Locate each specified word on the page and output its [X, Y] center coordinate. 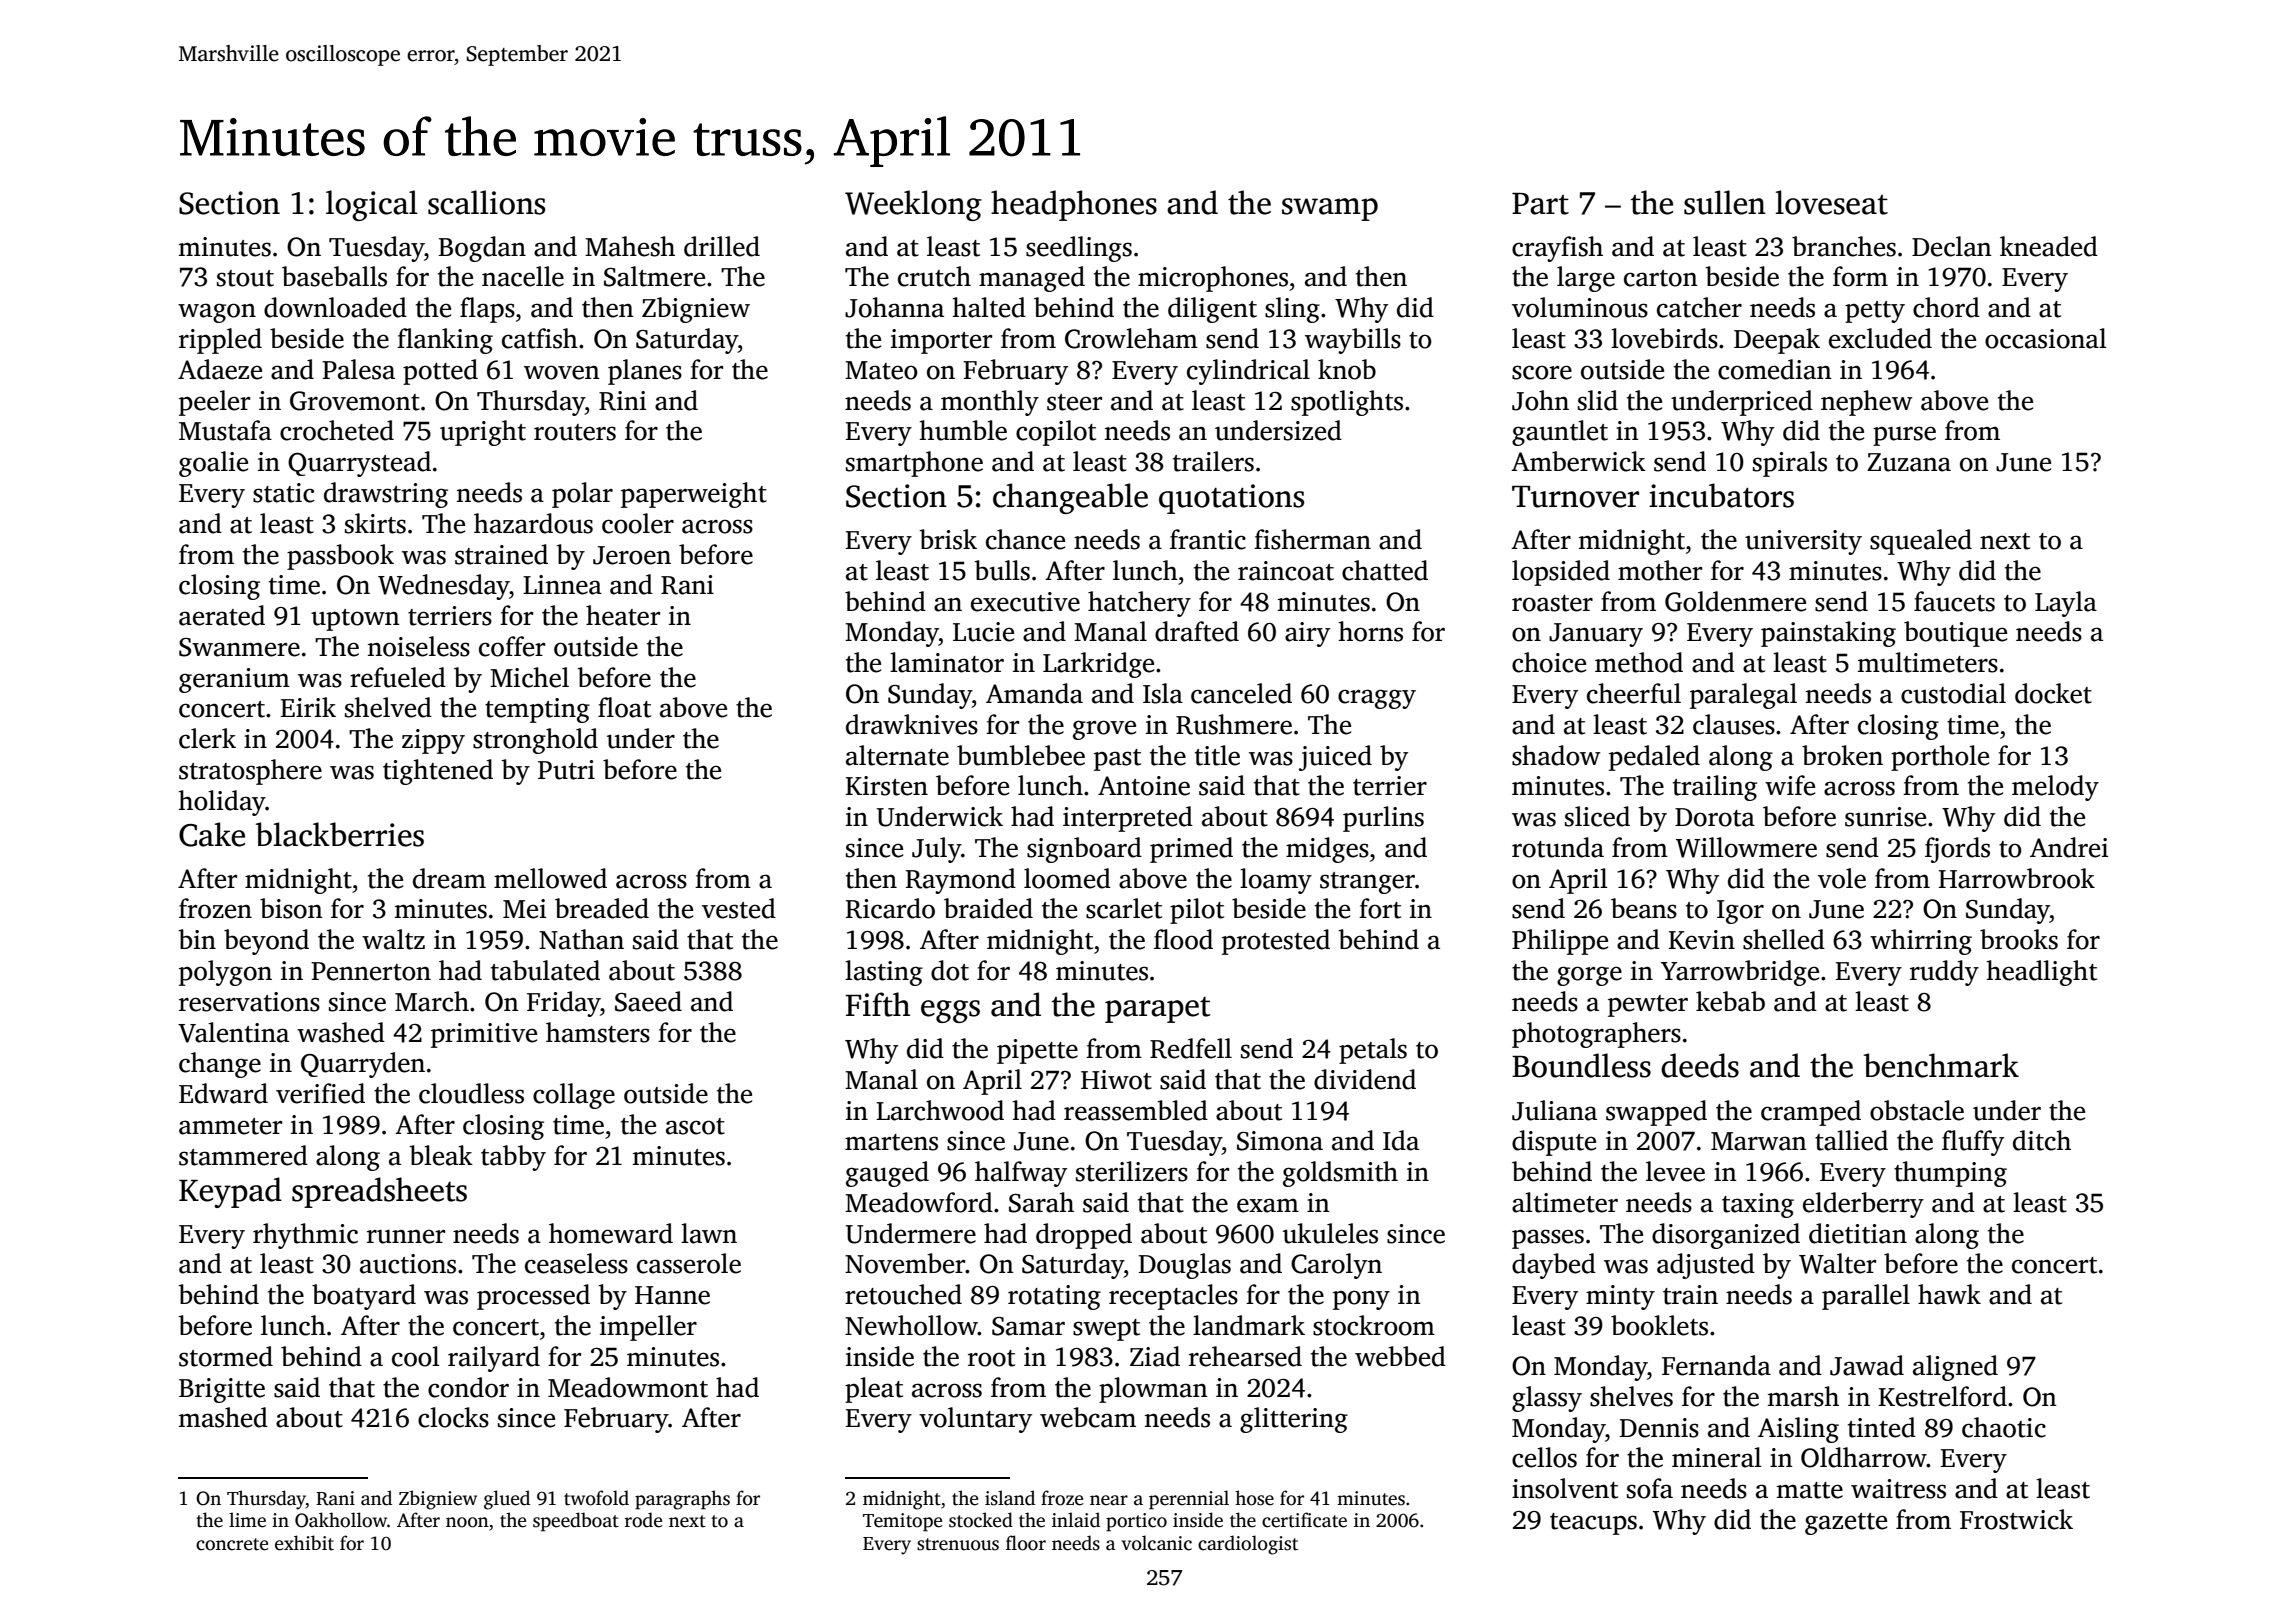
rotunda [1558, 847]
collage [574, 1096]
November [905, 1263]
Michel [529, 677]
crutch [934, 276]
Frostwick [2016, 1519]
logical [372, 205]
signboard [1084, 850]
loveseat [1831, 202]
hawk [1949, 1294]
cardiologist [1248, 1545]
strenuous [958, 1544]
